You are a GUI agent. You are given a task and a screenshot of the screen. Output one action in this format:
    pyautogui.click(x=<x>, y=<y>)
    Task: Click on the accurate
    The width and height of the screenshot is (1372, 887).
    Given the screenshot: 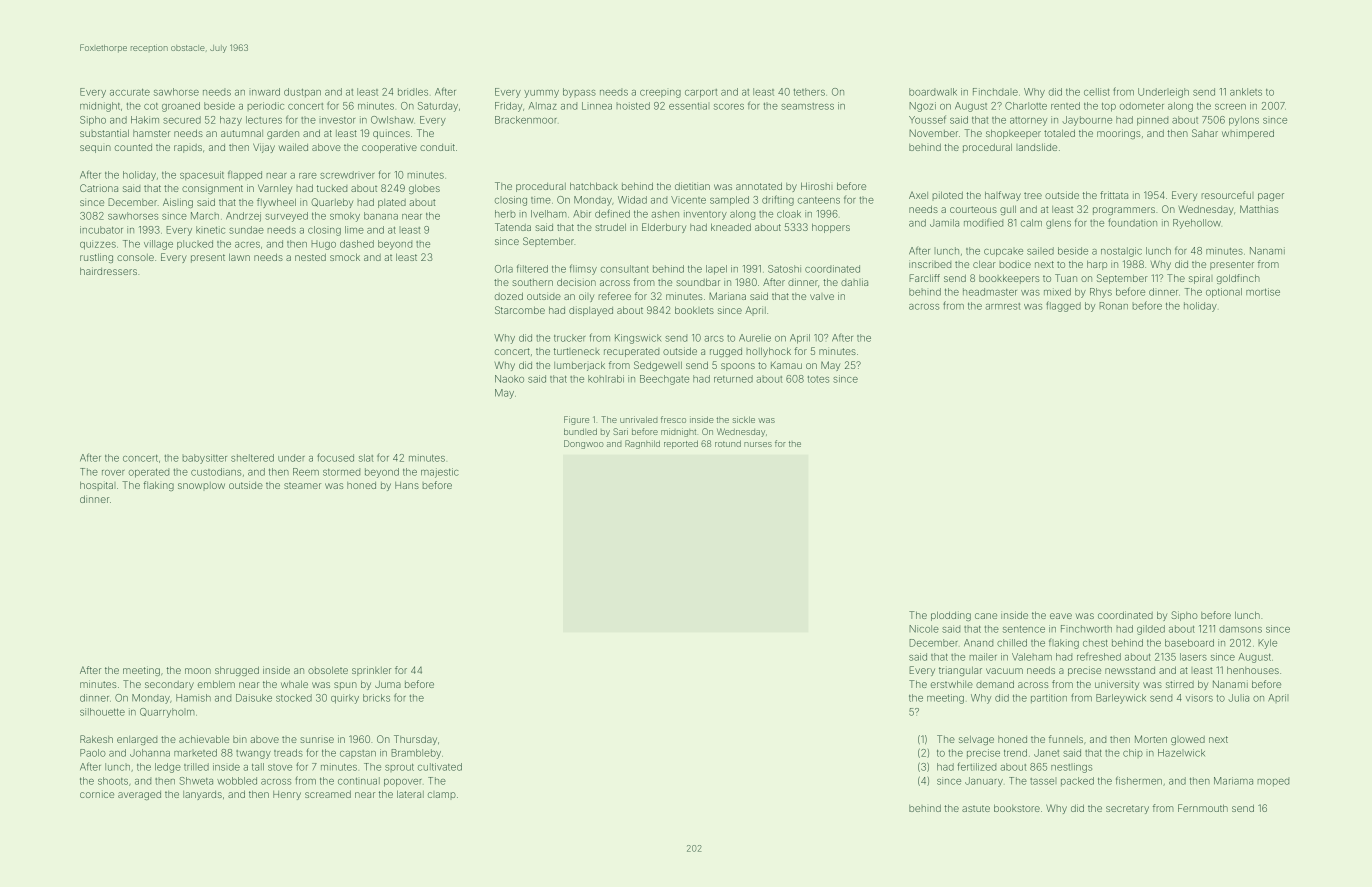 What is the action you would take?
    pyautogui.click(x=130, y=92)
